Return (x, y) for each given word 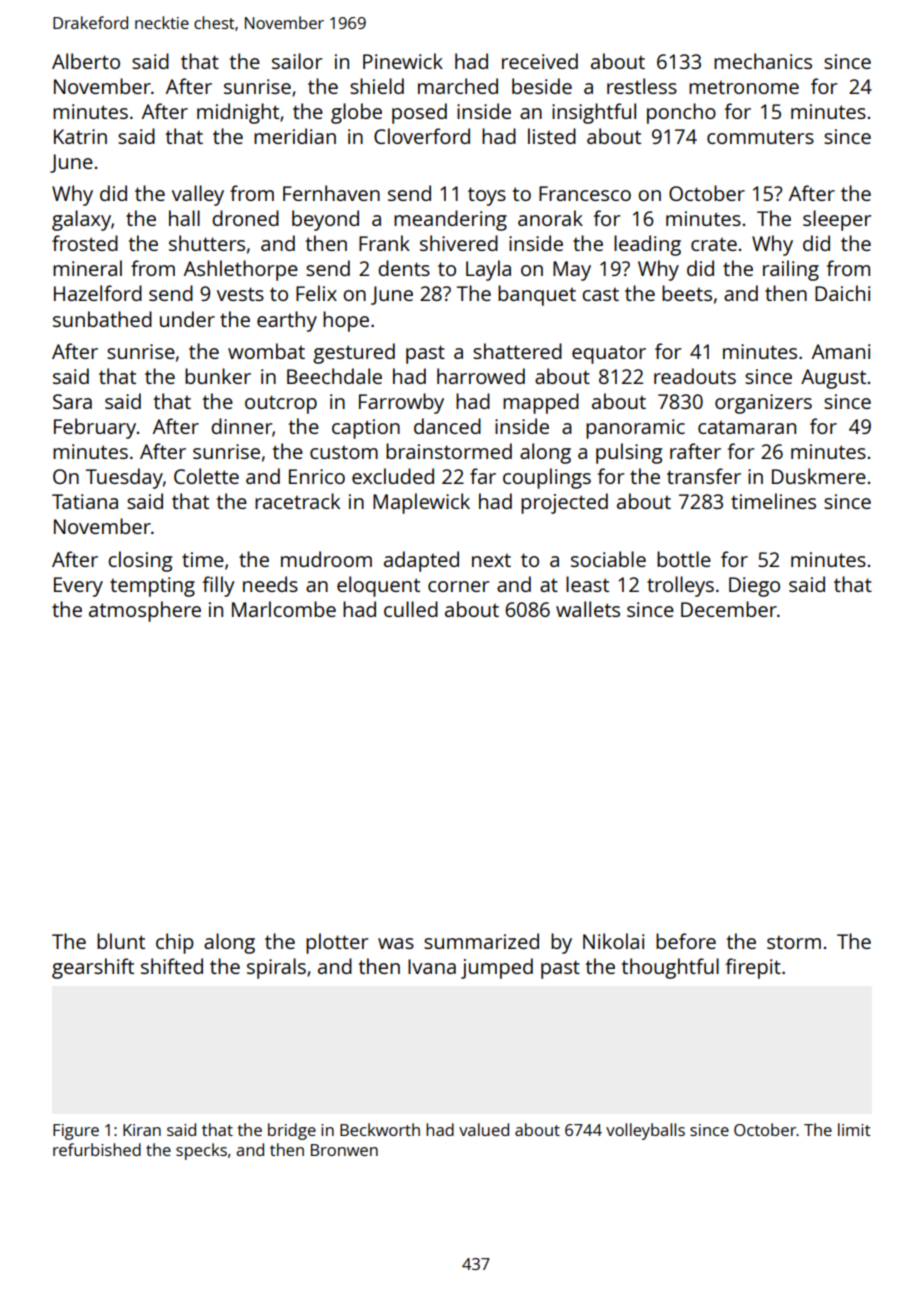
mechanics (763, 61)
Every (78, 587)
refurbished (97, 1149)
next (491, 560)
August (833, 379)
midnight (238, 113)
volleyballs (645, 1131)
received (540, 61)
